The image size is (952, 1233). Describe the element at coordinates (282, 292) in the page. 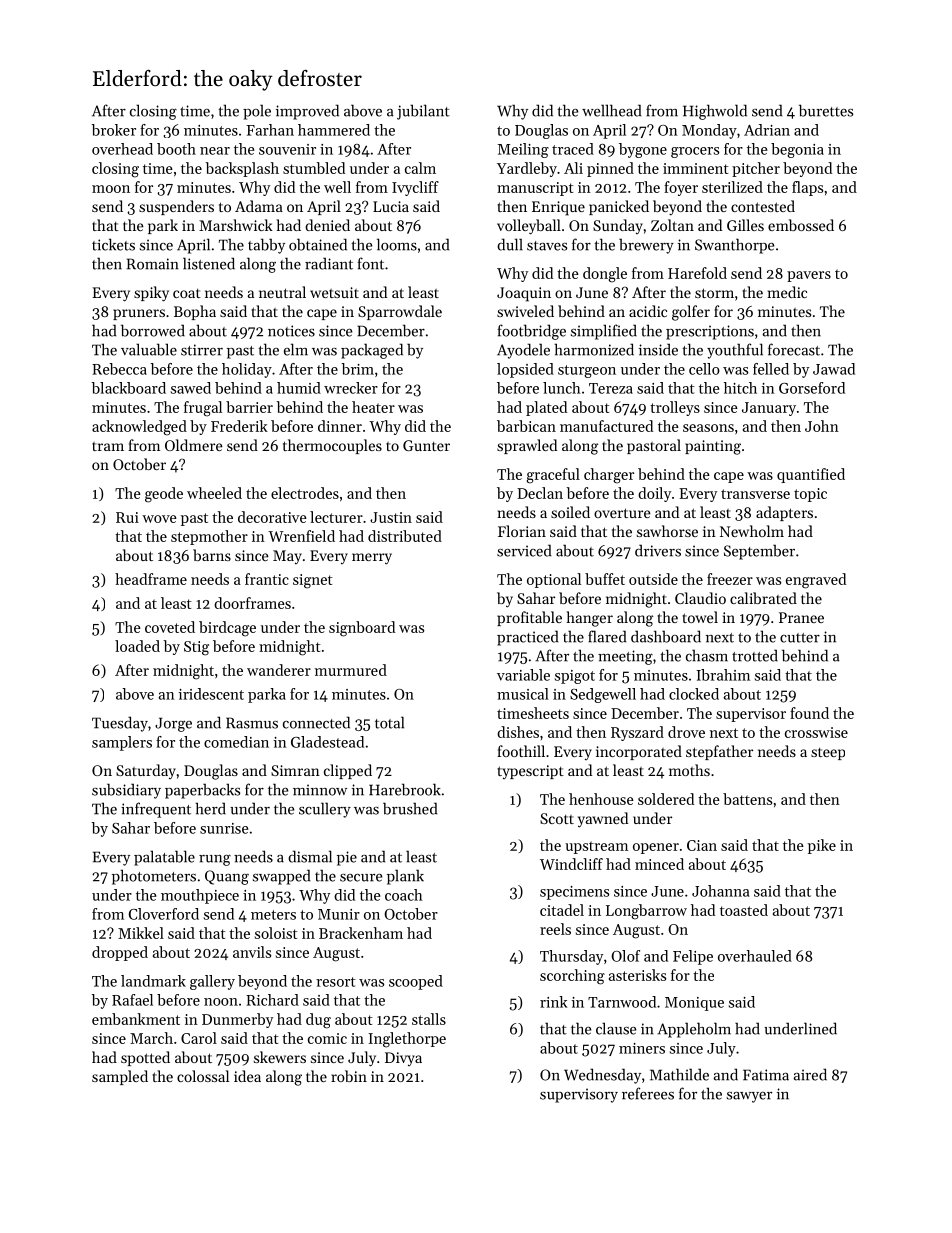

I see `neutral` at that location.
